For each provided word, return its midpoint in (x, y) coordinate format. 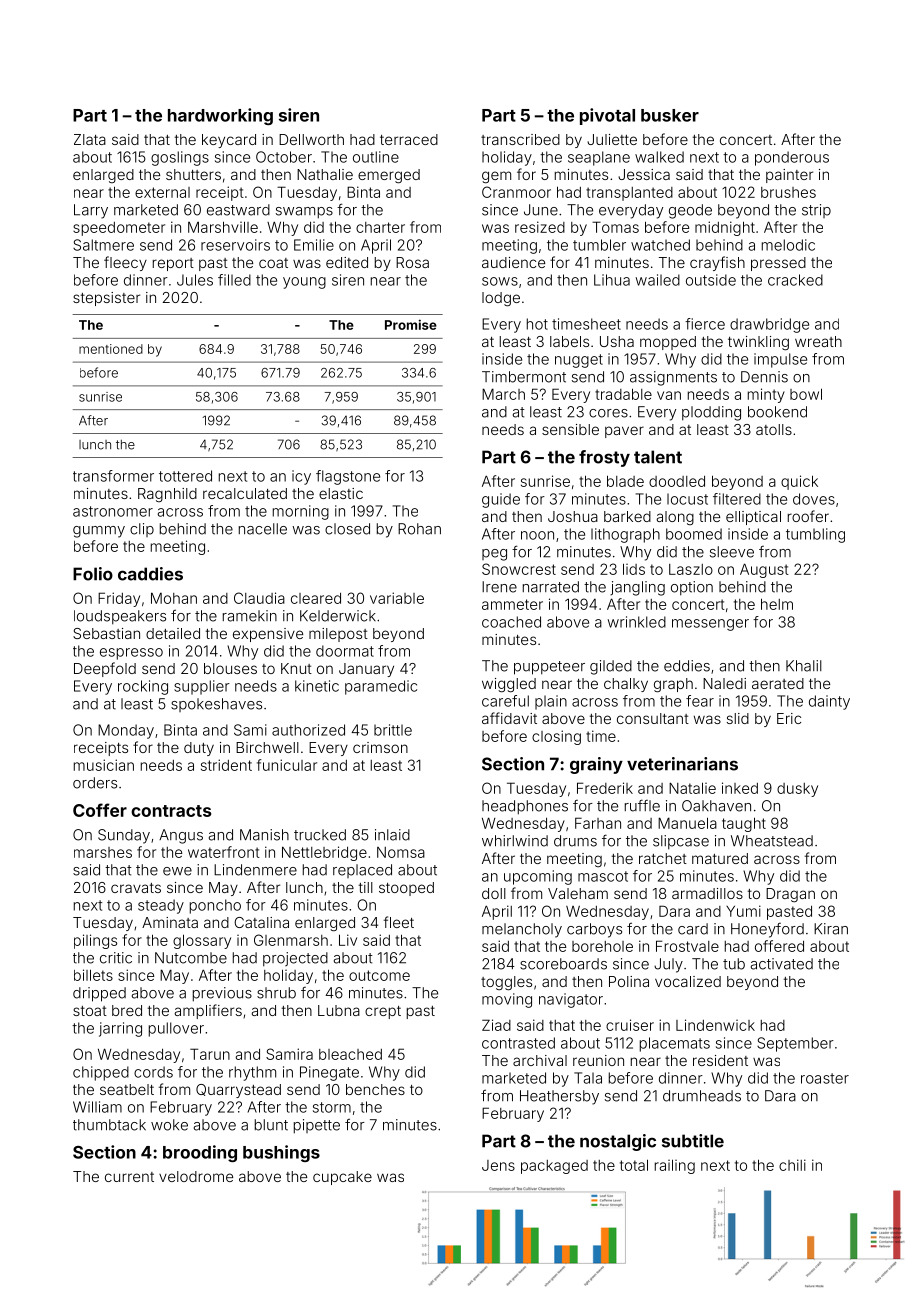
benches (375, 1089)
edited (347, 262)
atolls (774, 429)
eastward (238, 210)
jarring (120, 1029)
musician (104, 765)
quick (799, 482)
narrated (551, 587)
